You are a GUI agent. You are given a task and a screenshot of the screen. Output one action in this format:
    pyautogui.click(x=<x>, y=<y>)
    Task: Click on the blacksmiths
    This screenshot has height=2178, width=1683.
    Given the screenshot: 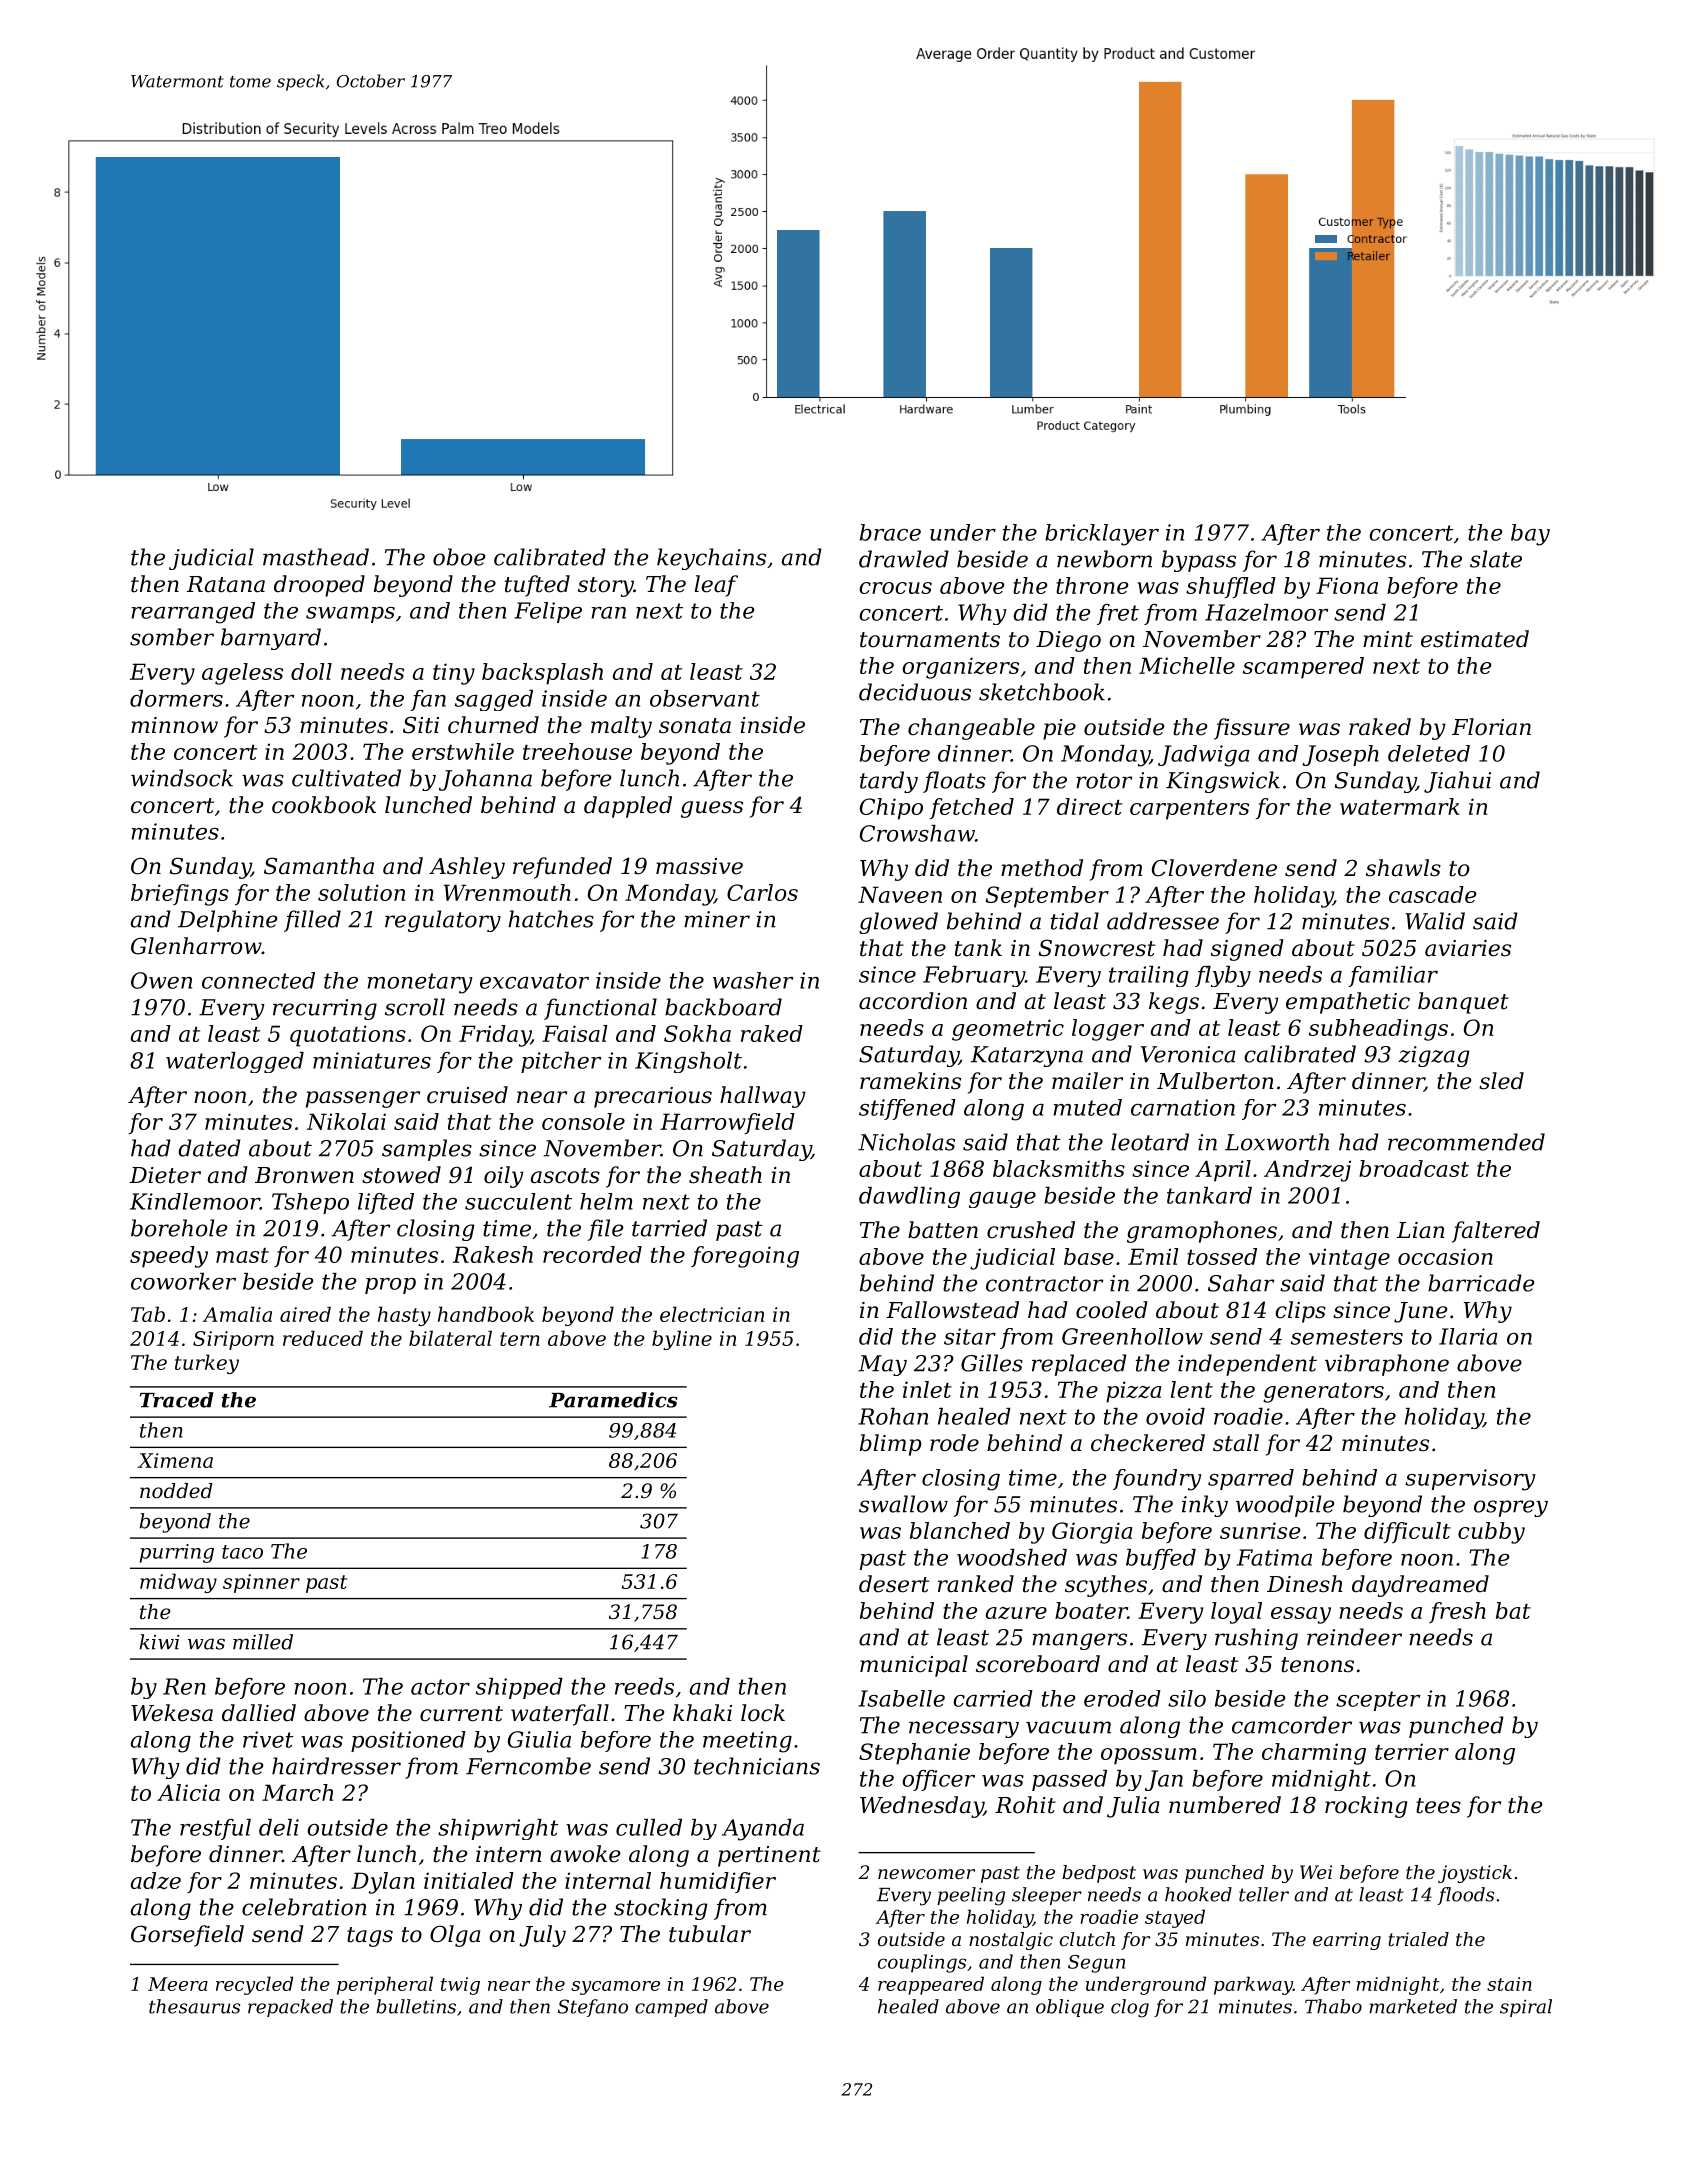 What is the action you would take?
    pyautogui.click(x=1059, y=1168)
